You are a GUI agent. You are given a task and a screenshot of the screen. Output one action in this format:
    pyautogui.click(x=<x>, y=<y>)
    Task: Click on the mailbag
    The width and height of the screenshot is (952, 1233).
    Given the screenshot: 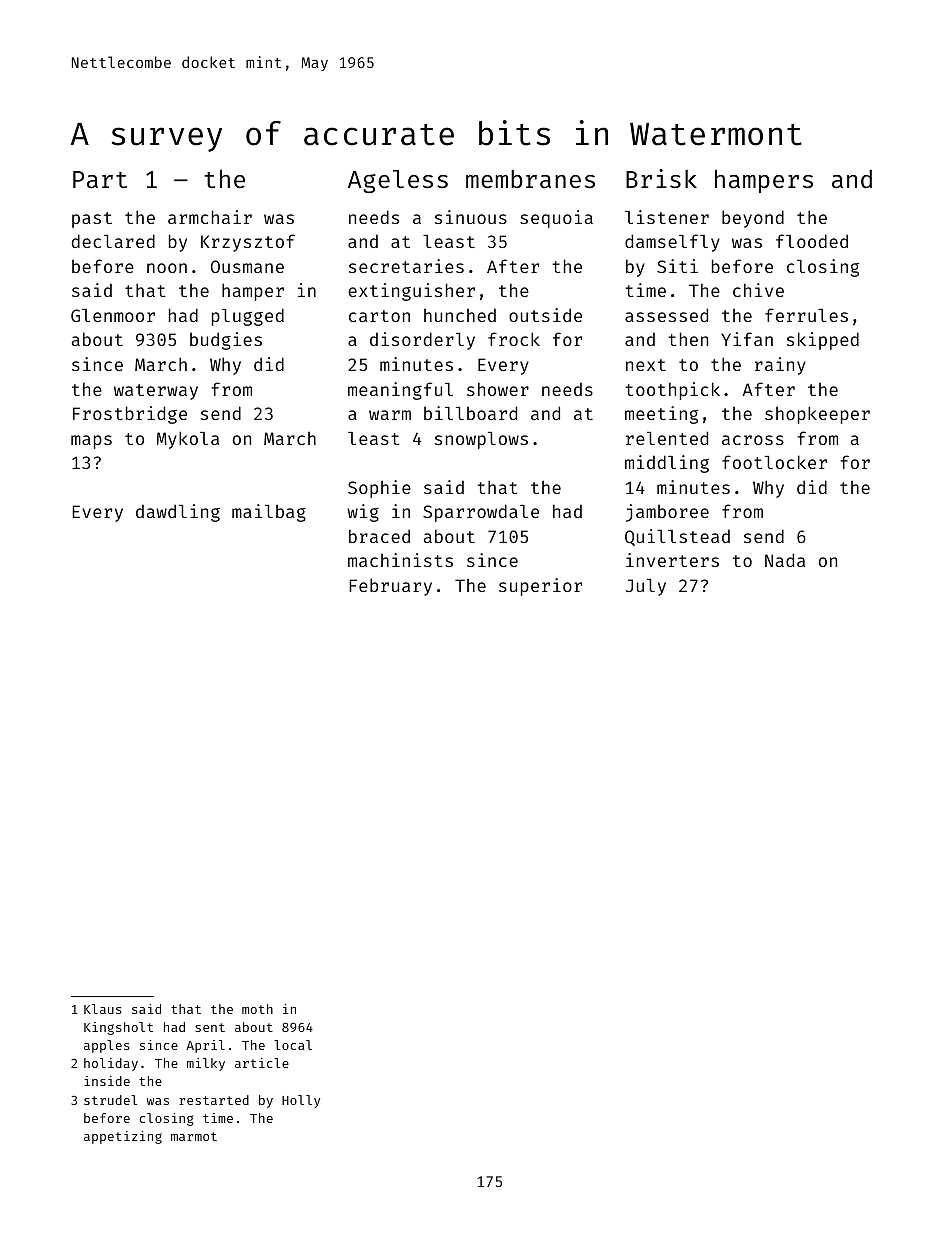 What is the action you would take?
    pyautogui.click(x=269, y=513)
